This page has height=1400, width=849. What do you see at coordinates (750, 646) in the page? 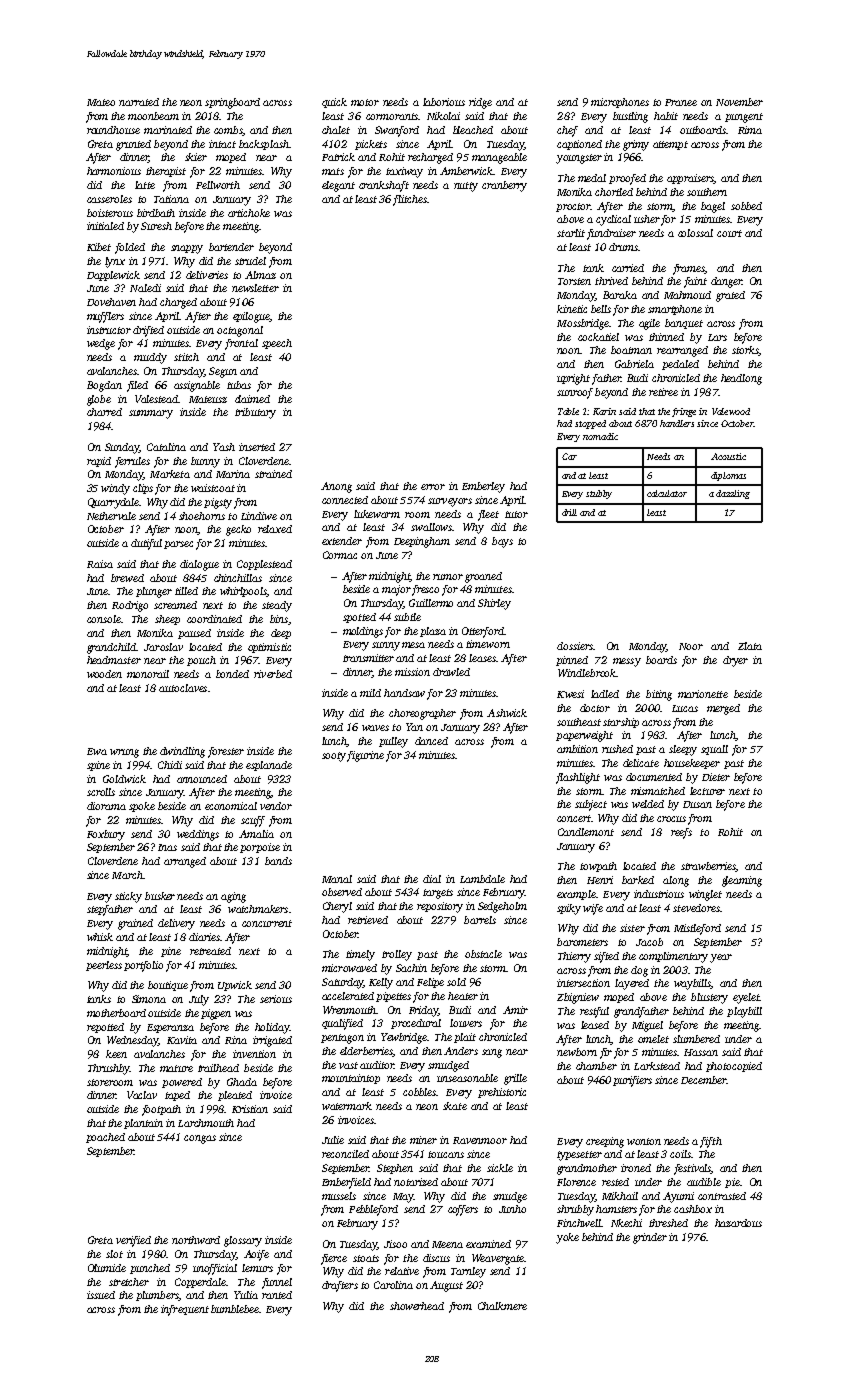
I see `Zlata` at bounding box center [750, 646].
